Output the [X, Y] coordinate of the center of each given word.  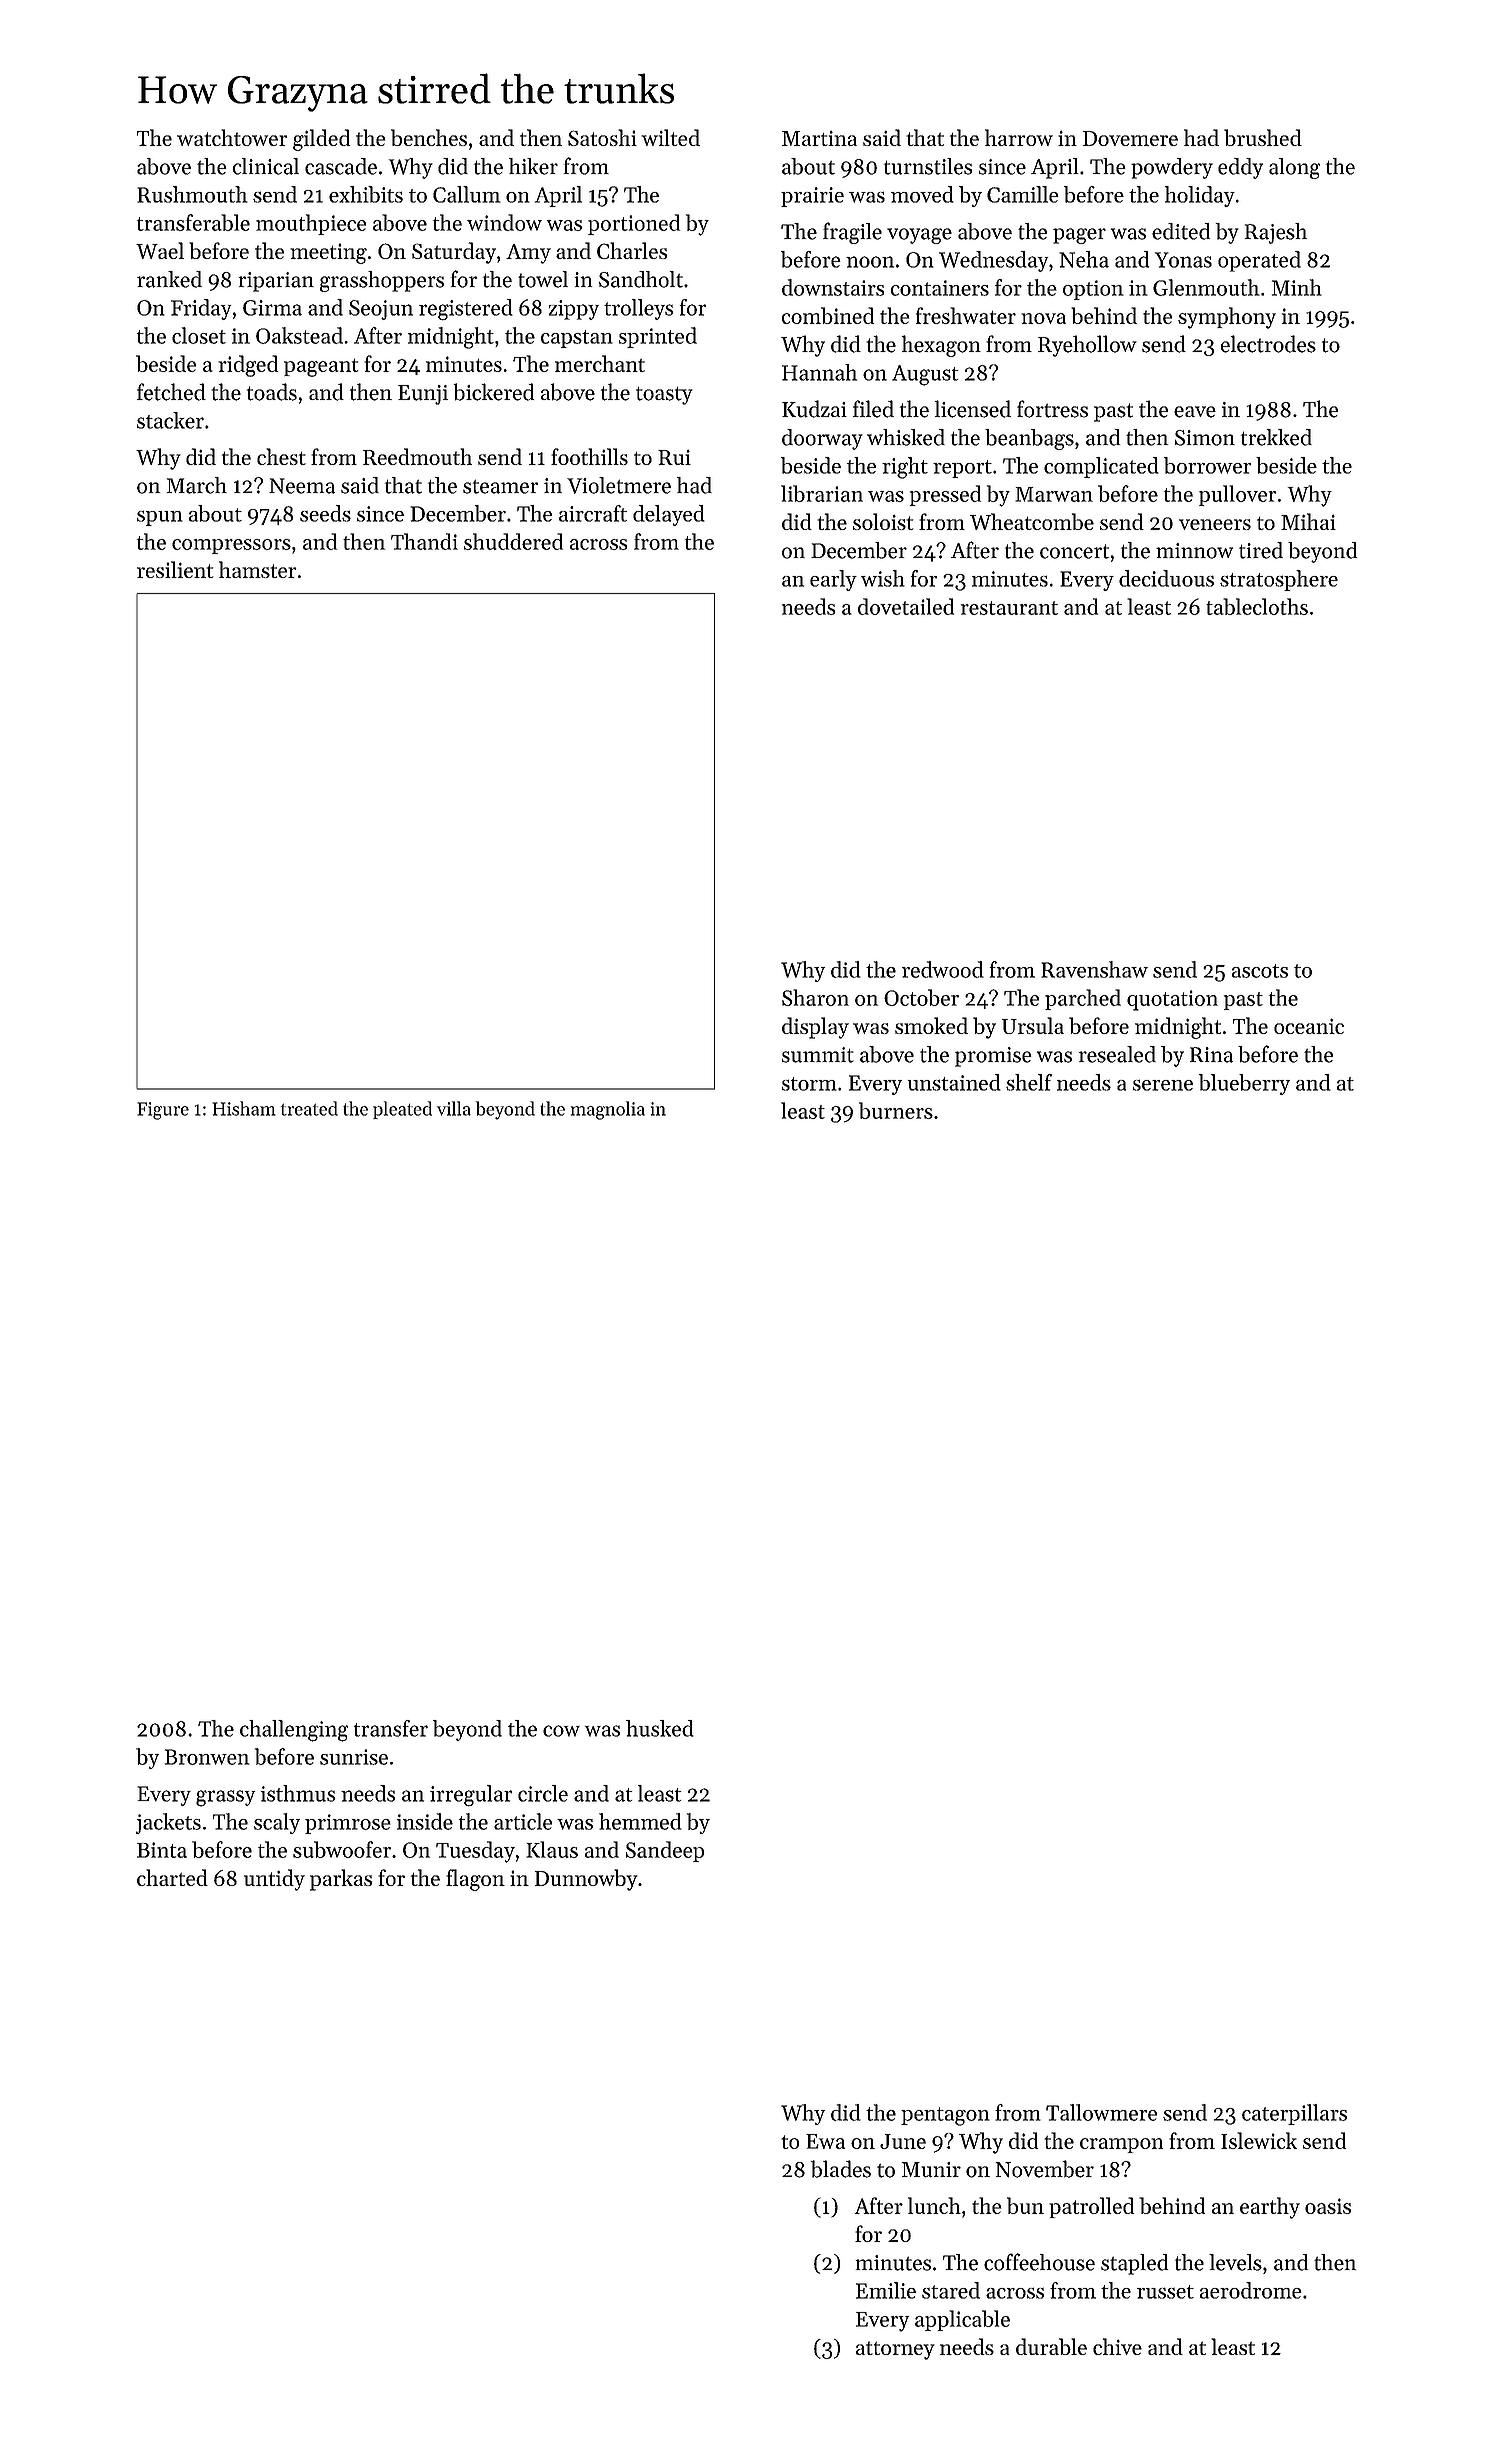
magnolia [608, 1110]
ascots [1260, 971]
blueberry [1244, 1084]
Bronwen [207, 1757]
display [815, 1028]
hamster [258, 569]
